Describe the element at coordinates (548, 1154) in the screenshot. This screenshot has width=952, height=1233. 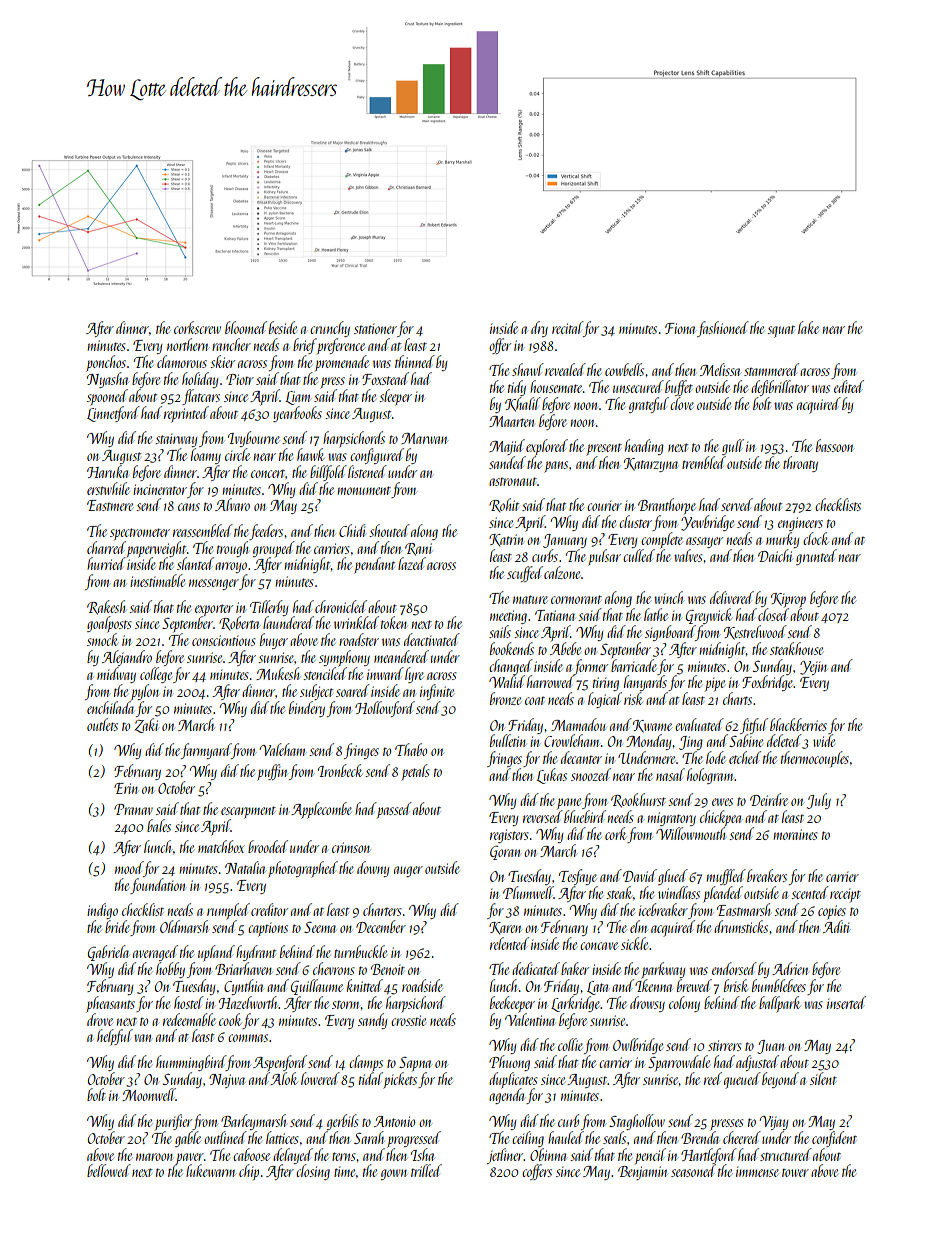
I see `Obinna` at that location.
